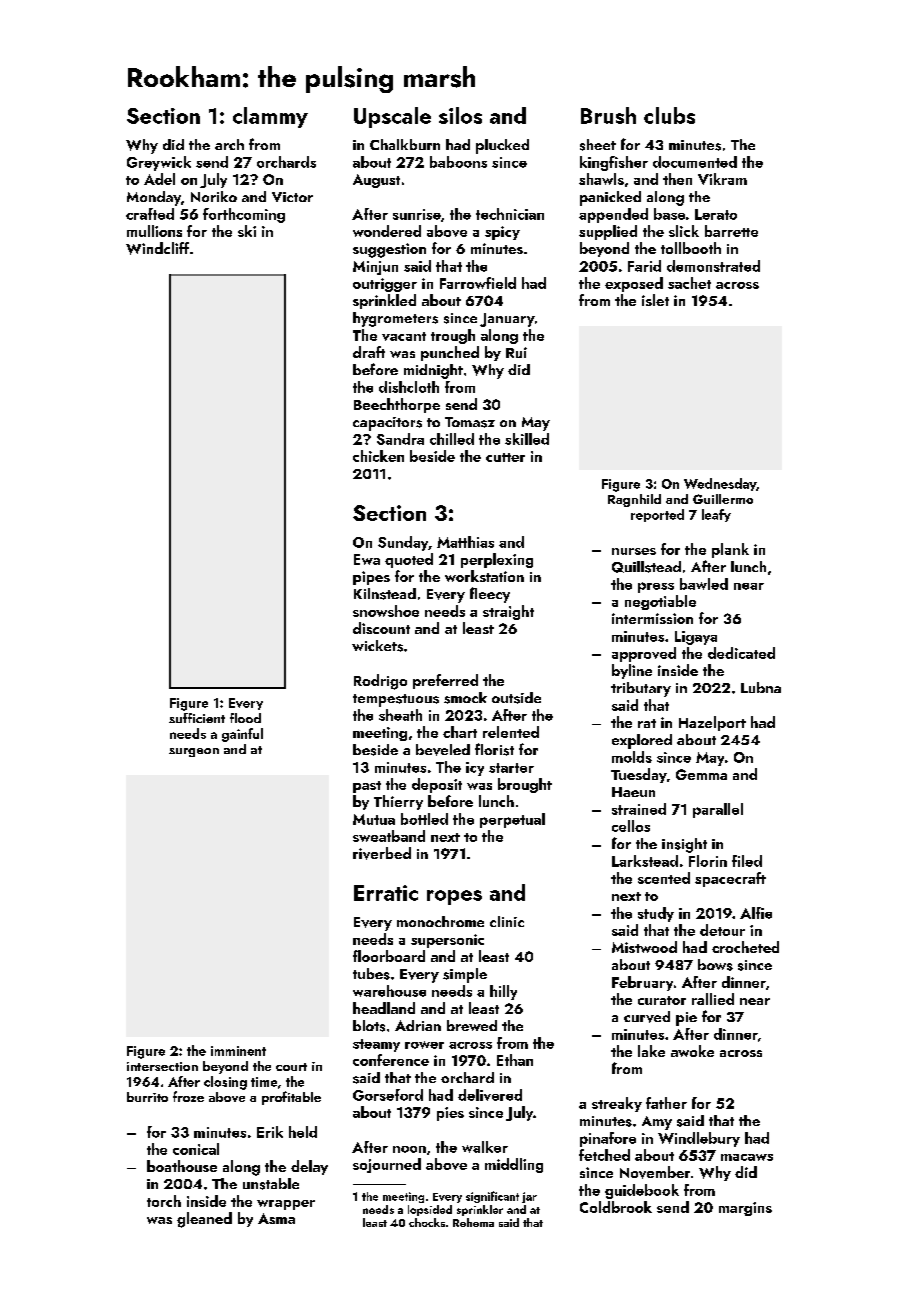 This screenshot has height=1316, width=908. Describe the element at coordinates (157, 248) in the screenshot. I see `Windcliff` at that location.
